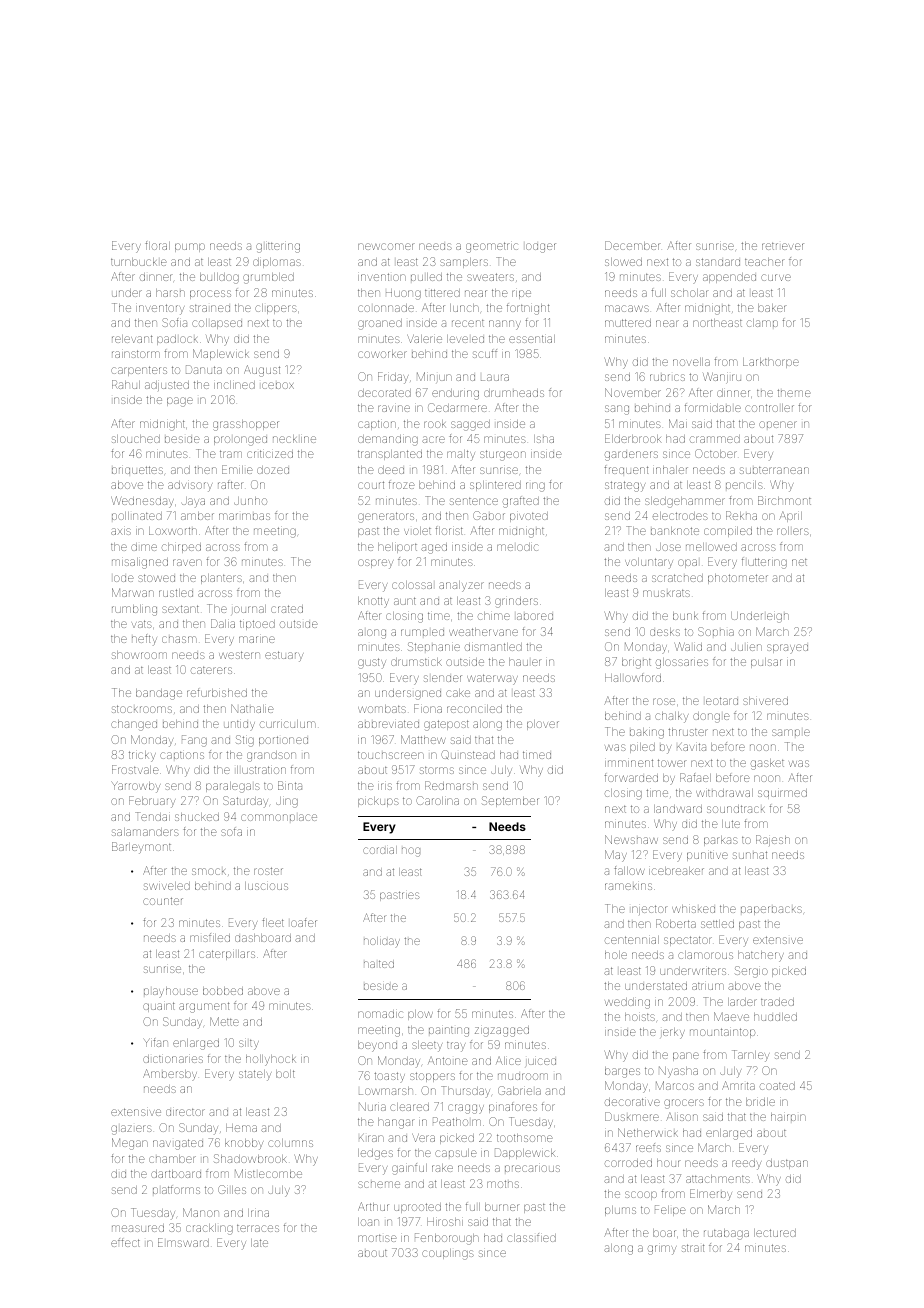  What do you see at coordinates (675, 531) in the page?
I see `banknote` at bounding box center [675, 531].
